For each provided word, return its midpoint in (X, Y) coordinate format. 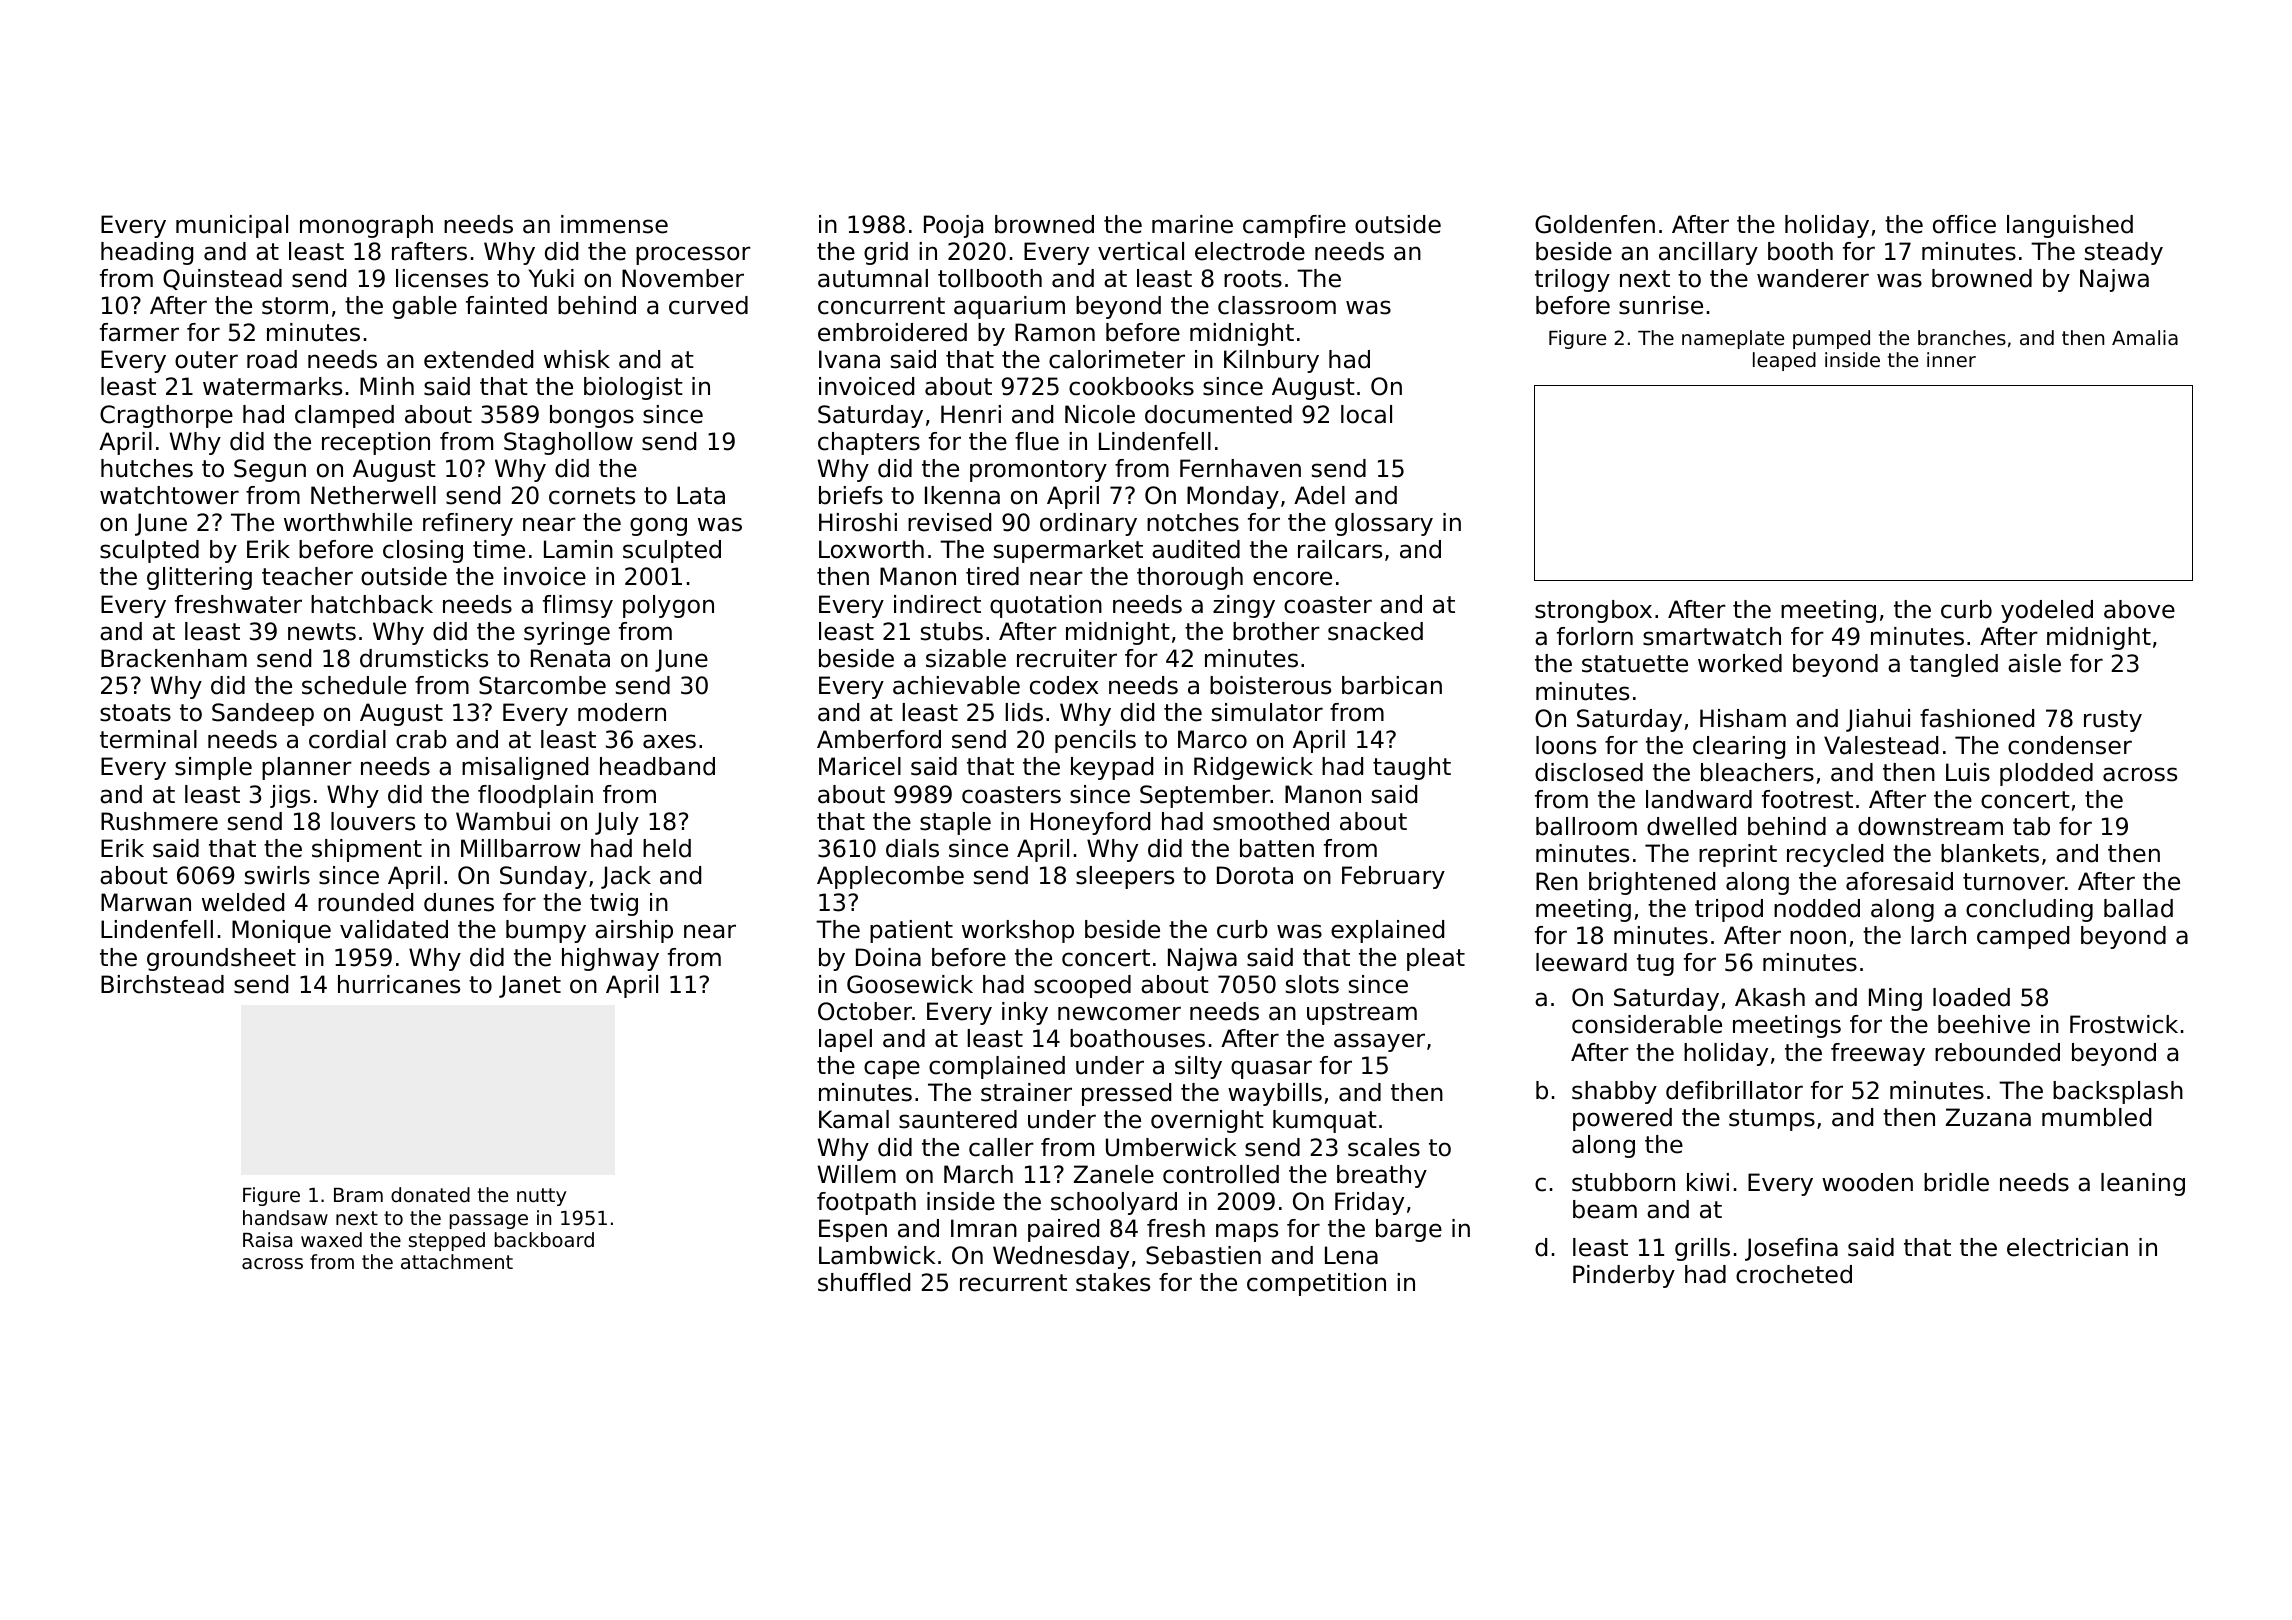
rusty (2113, 721)
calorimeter (1117, 359)
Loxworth (871, 549)
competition (1316, 1284)
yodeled (2047, 611)
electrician (2067, 1247)
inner (1951, 360)
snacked (1375, 631)
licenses (442, 278)
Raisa (267, 1240)
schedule (354, 685)
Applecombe (890, 877)
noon (1818, 937)
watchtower (169, 495)
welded (243, 902)
